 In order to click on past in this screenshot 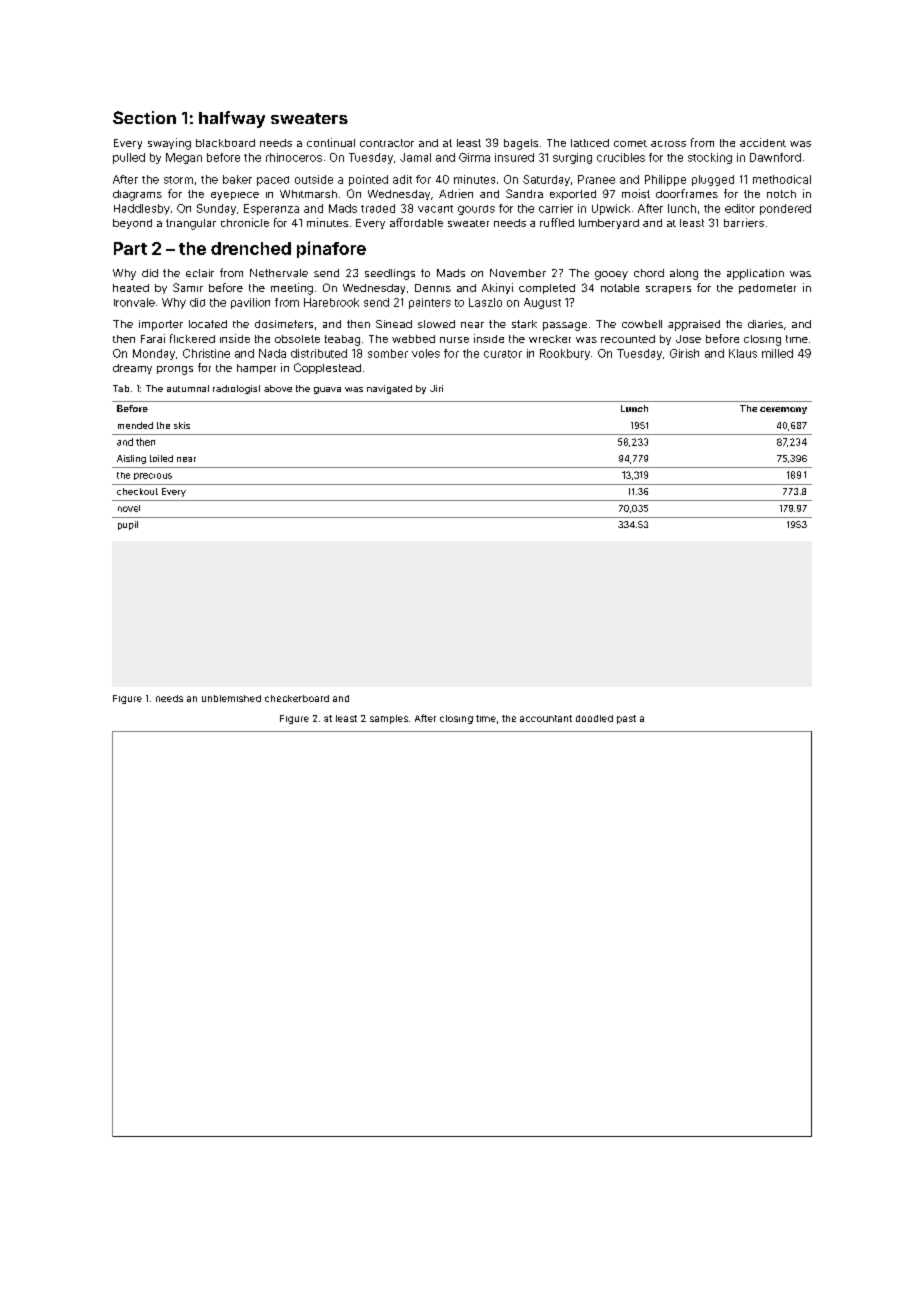, I will do `click(626, 719)`.
